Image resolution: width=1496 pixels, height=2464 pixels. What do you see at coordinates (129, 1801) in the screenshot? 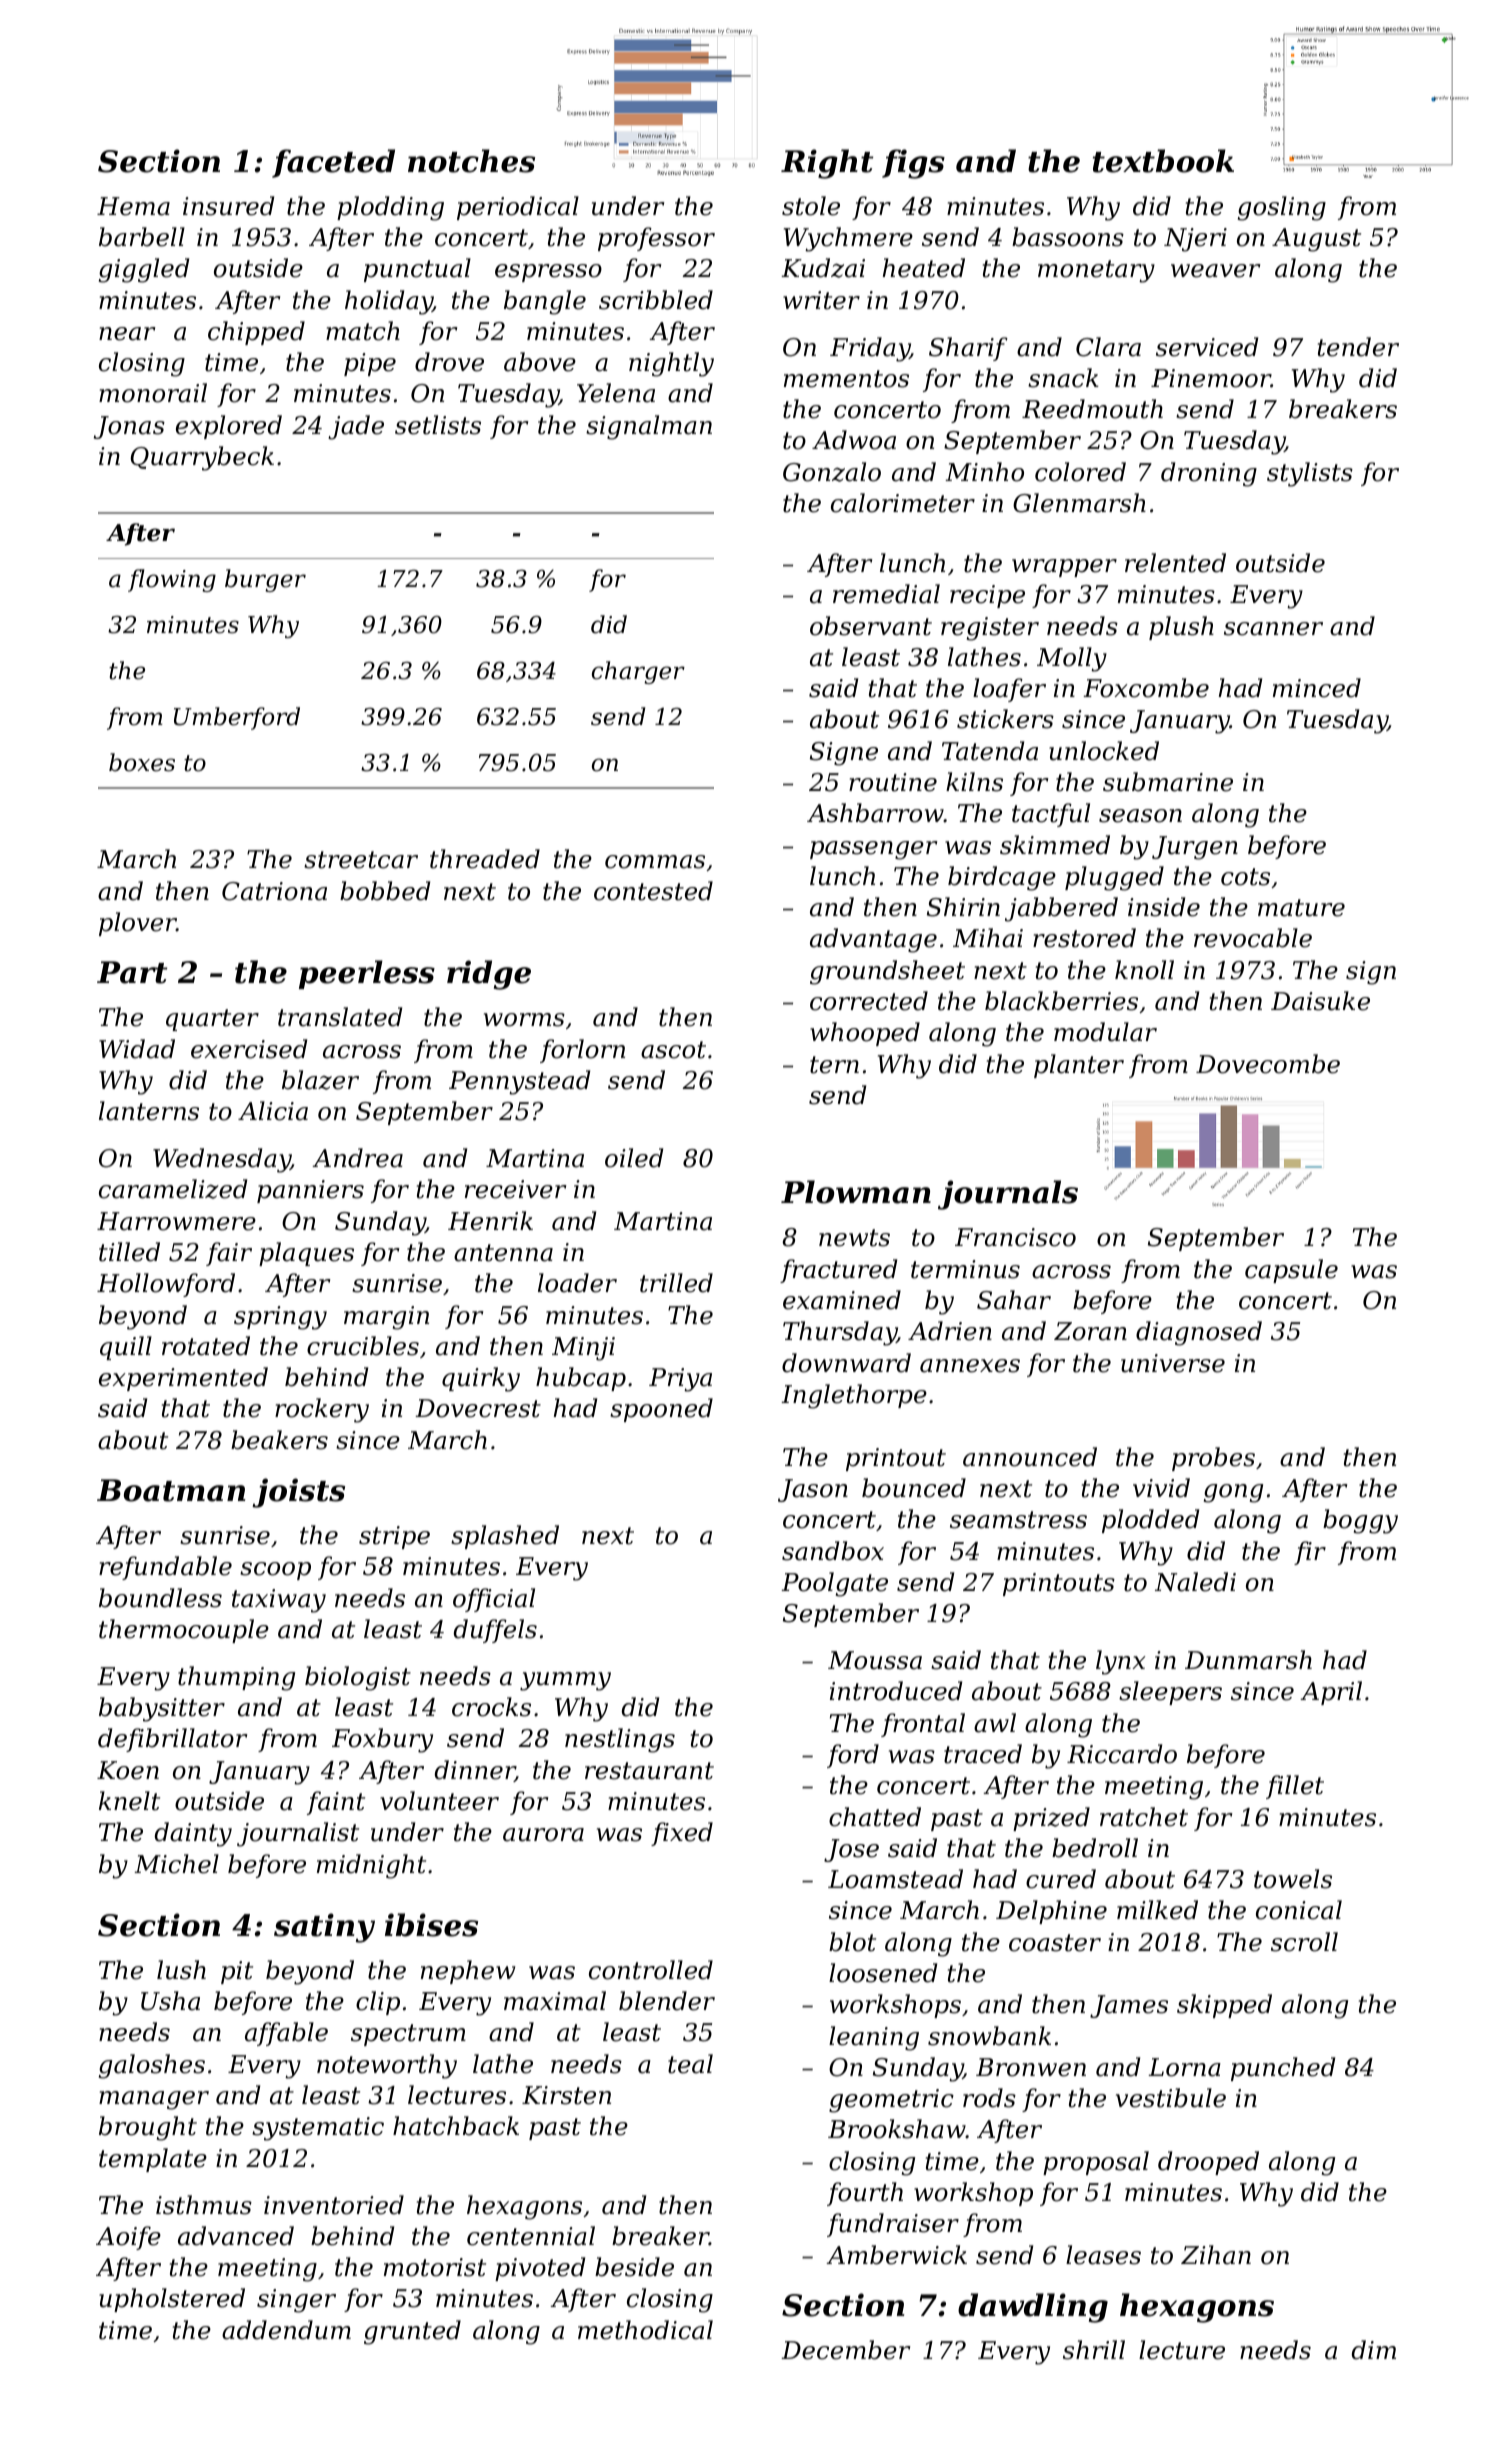
I see `knelt` at bounding box center [129, 1801].
